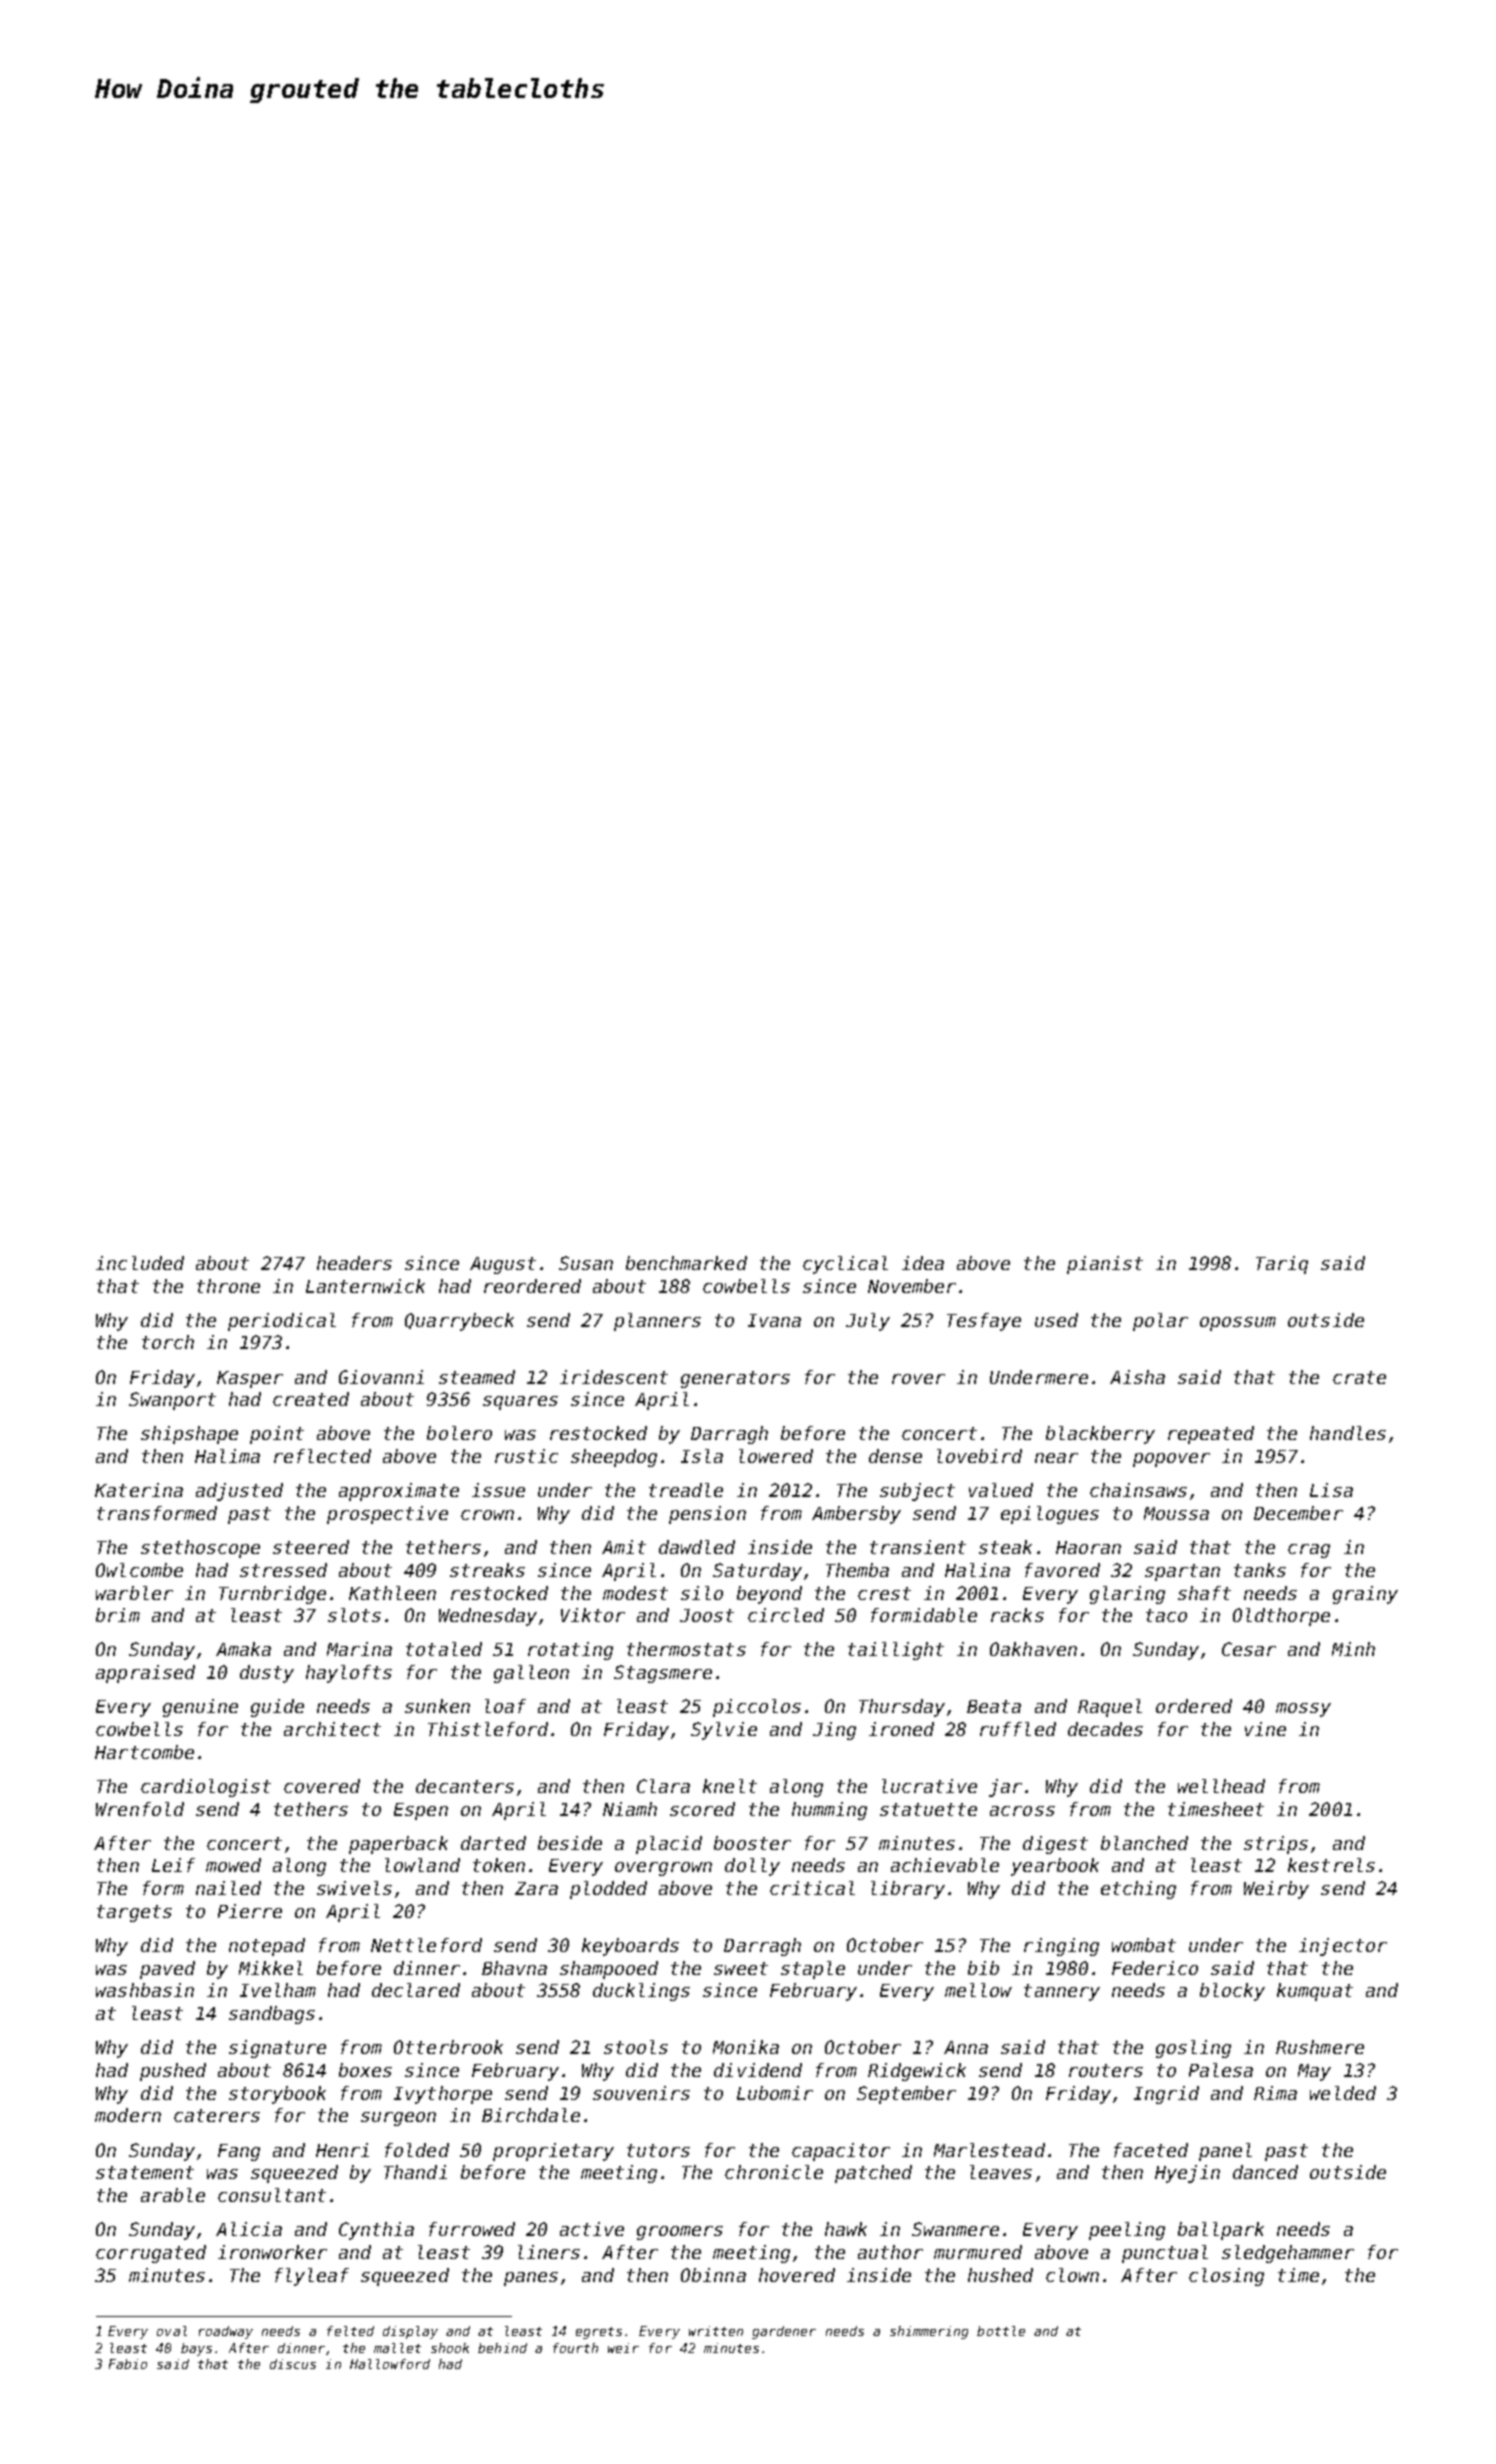  Describe the element at coordinates (599, 2333) in the document. I see `egrets` at that location.
